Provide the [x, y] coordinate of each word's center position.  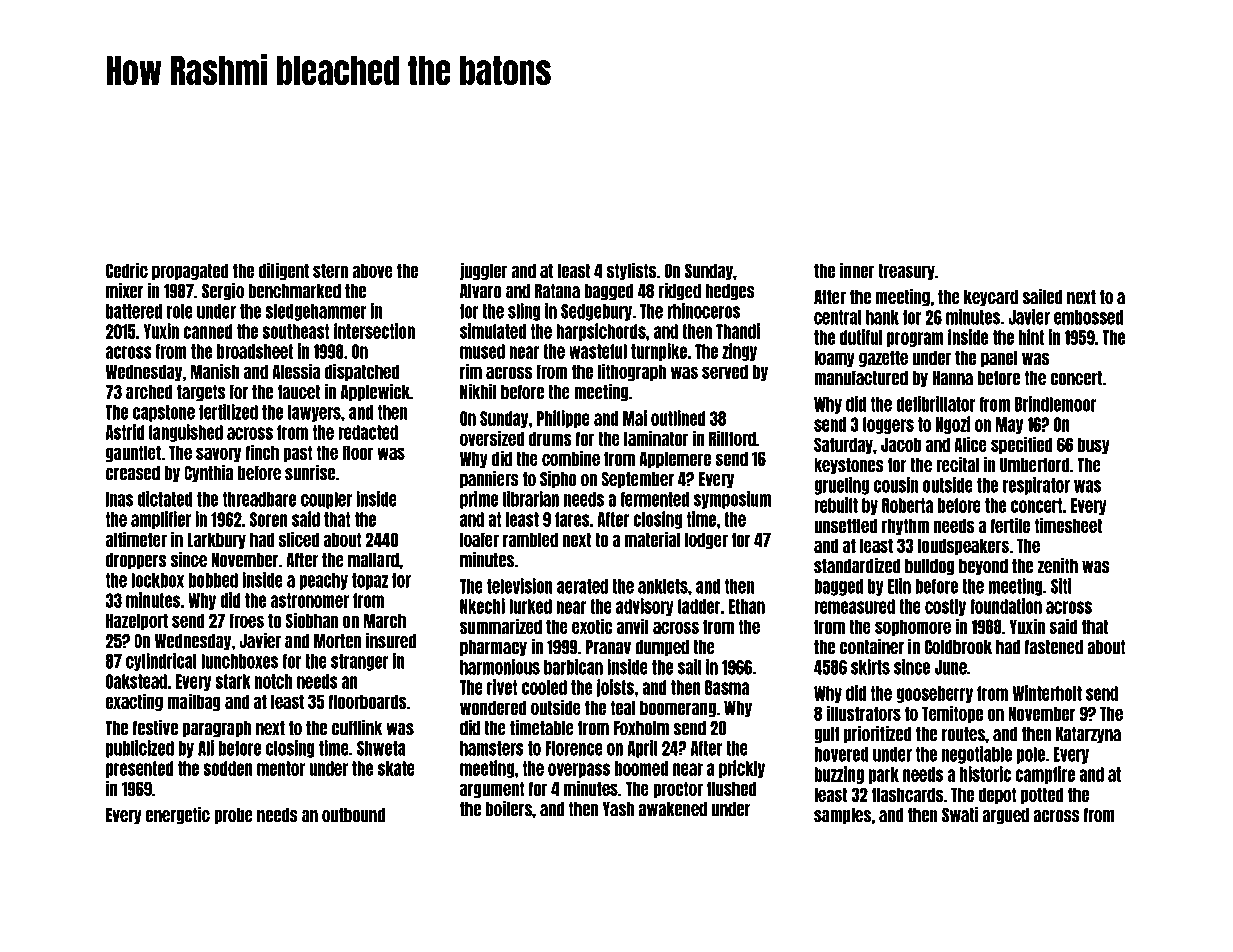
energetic [178, 816]
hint [1031, 337]
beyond [983, 567]
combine [571, 458]
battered [134, 311]
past [298, 453]
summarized [501, 626]
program [915, 339]
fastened [1054, 647]
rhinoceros [703, 311]
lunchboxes [239, 661]
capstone [164, 413]
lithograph [632, 372]
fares [572, 519]
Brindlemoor [1056, 404]
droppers [136, 561]
